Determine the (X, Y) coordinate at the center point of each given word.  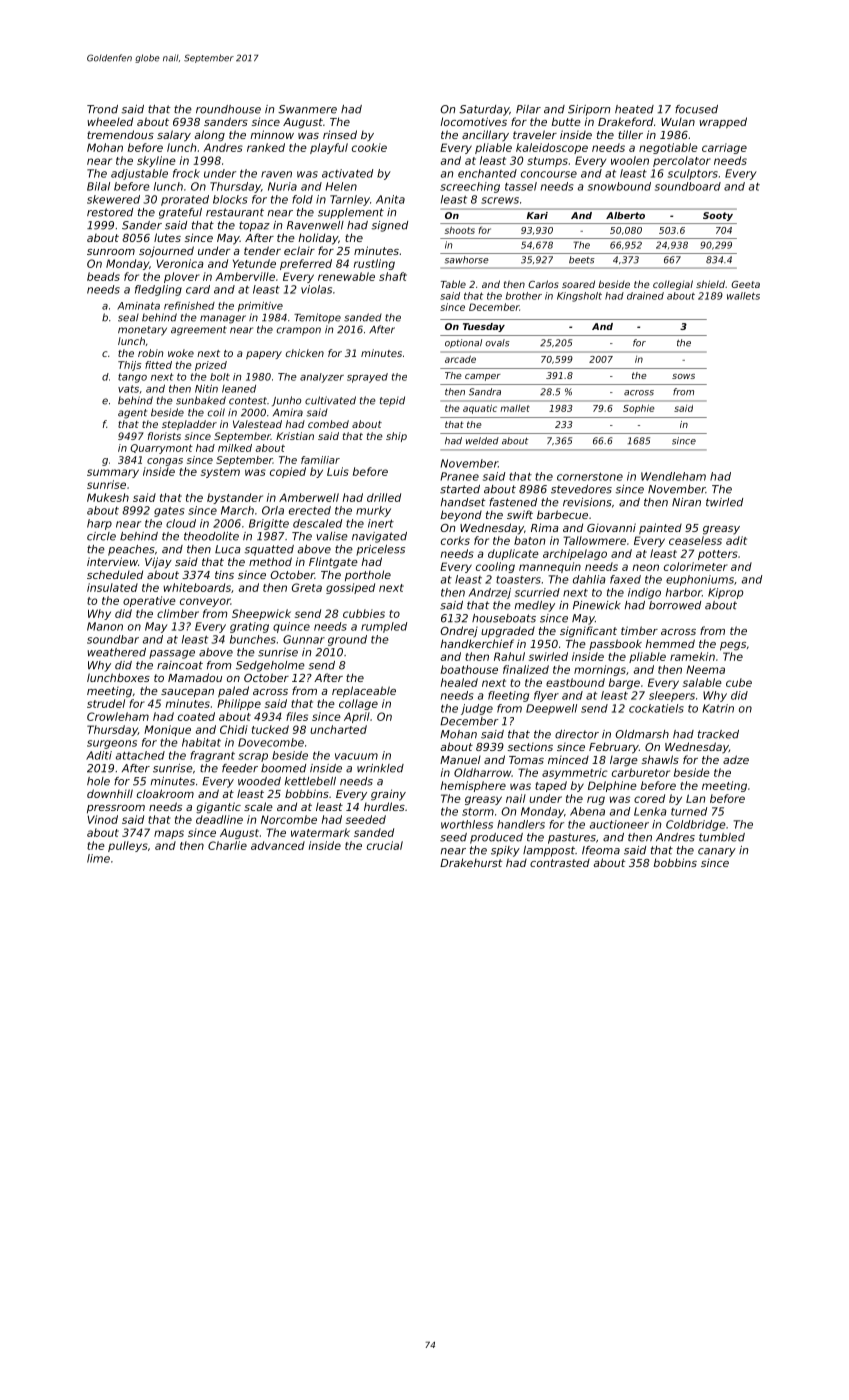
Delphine (612, 786)
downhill (110, 793)
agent (132, 414)
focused (696, 109)
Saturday (484, 110)
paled (233, 691)
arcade (460, 359)
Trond (102, 109)
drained (645, 296)
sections (530, 747)
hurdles (384, 806)
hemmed (670, 643)
